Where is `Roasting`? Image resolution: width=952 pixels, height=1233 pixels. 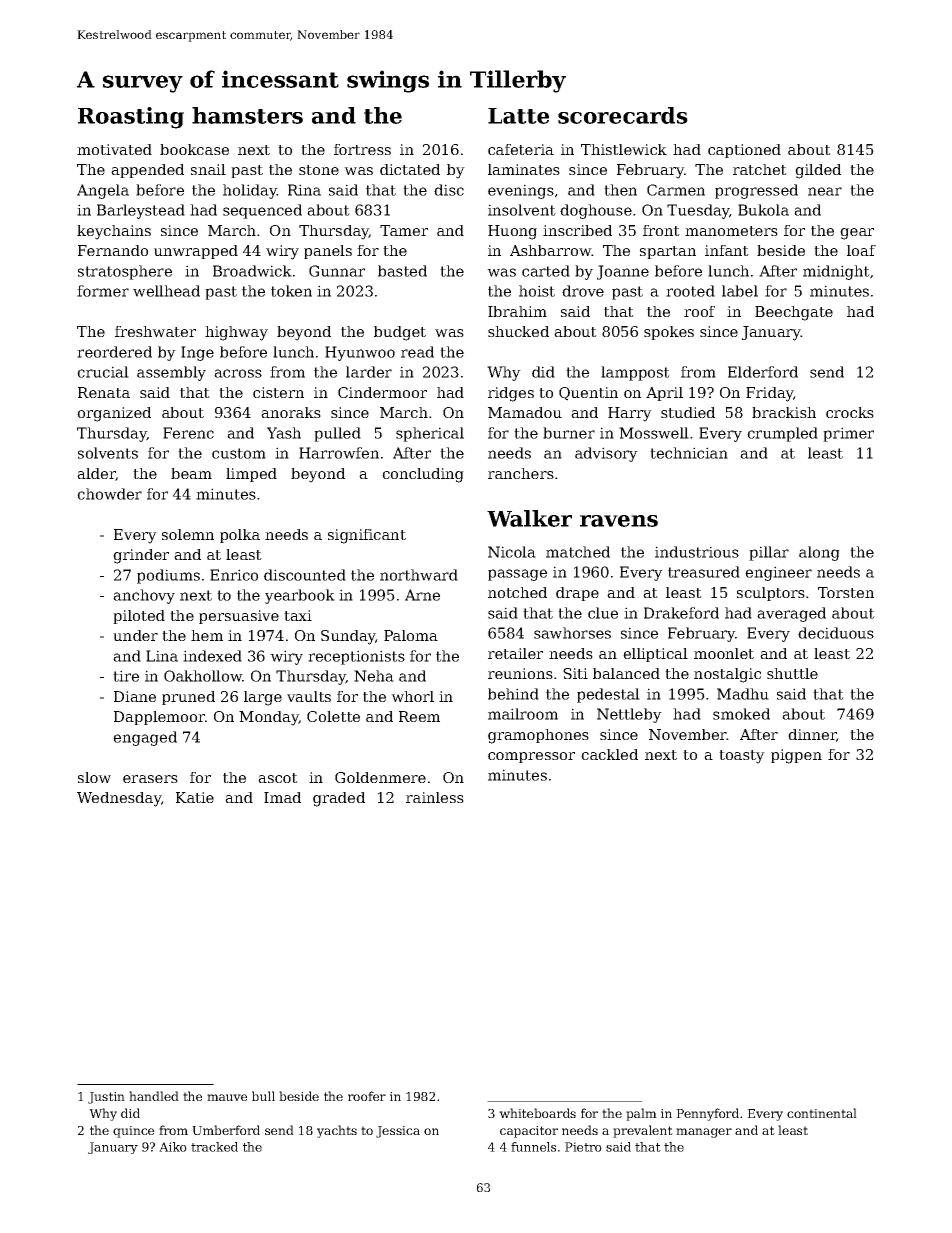
Roasting is located at coordinates (131, 118).
